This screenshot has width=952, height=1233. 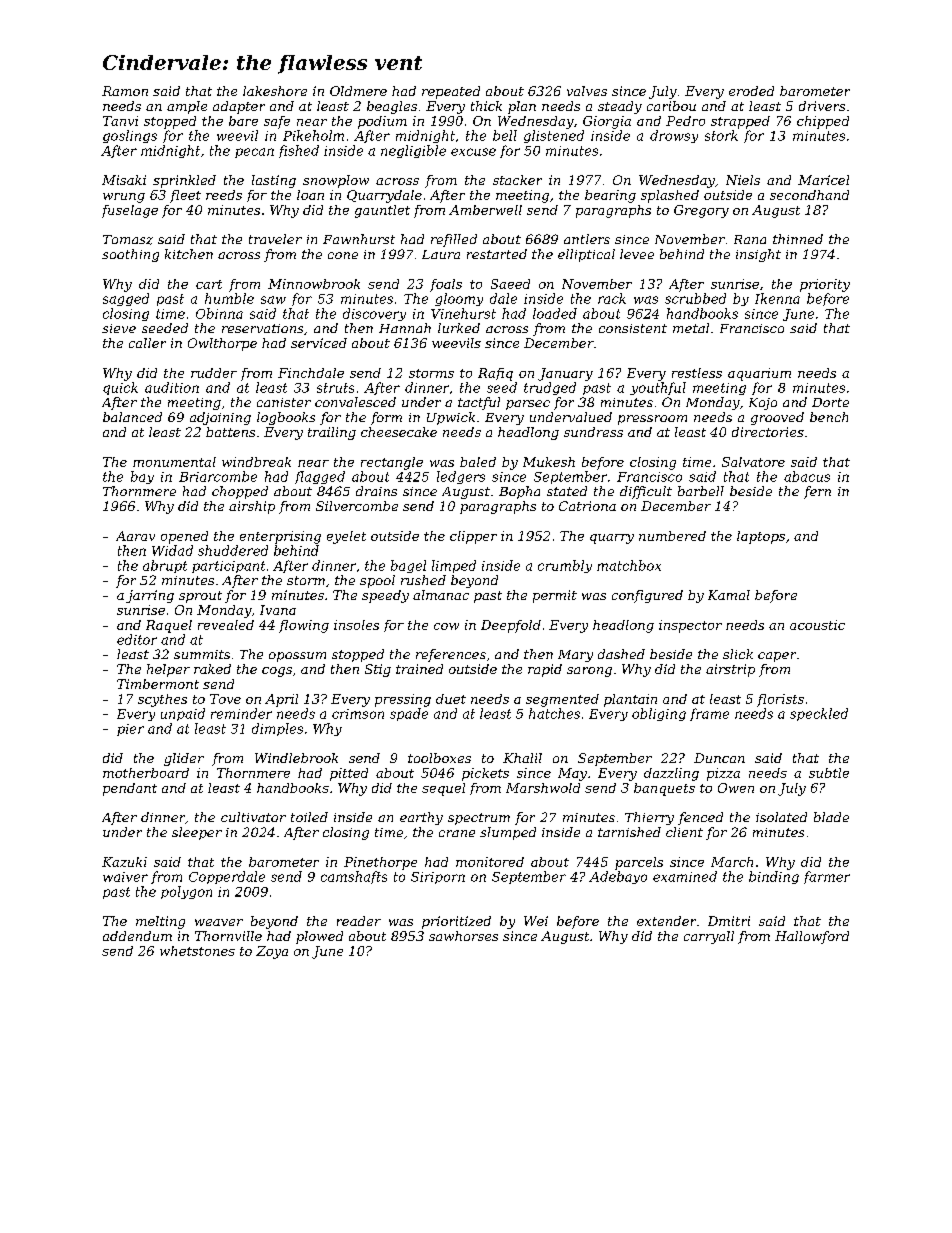 I want to click on stacker, so click(x=517, y=180).
